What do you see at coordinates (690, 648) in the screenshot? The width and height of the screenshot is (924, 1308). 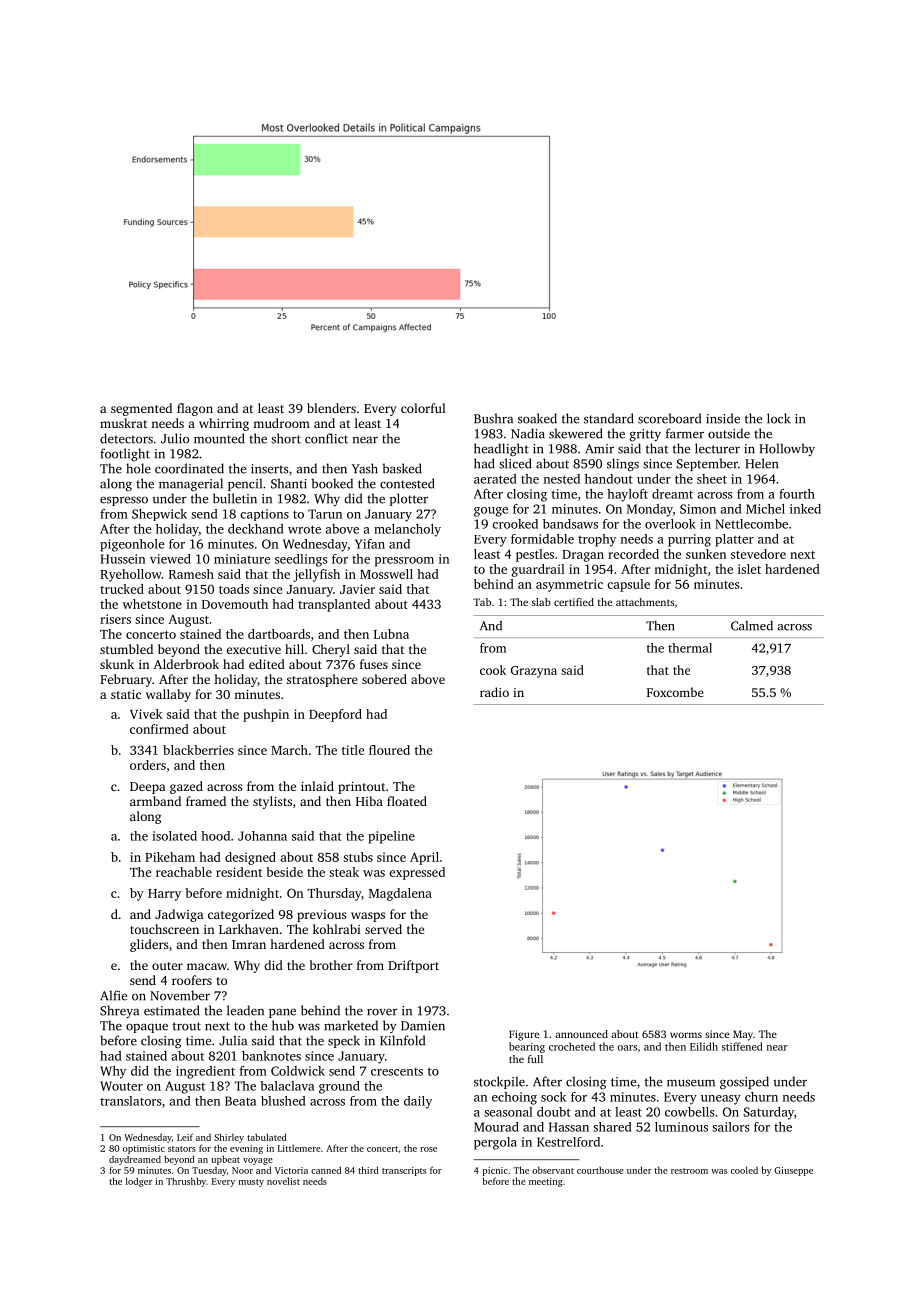 I see `thermal` at bounding box center [690, 648].
